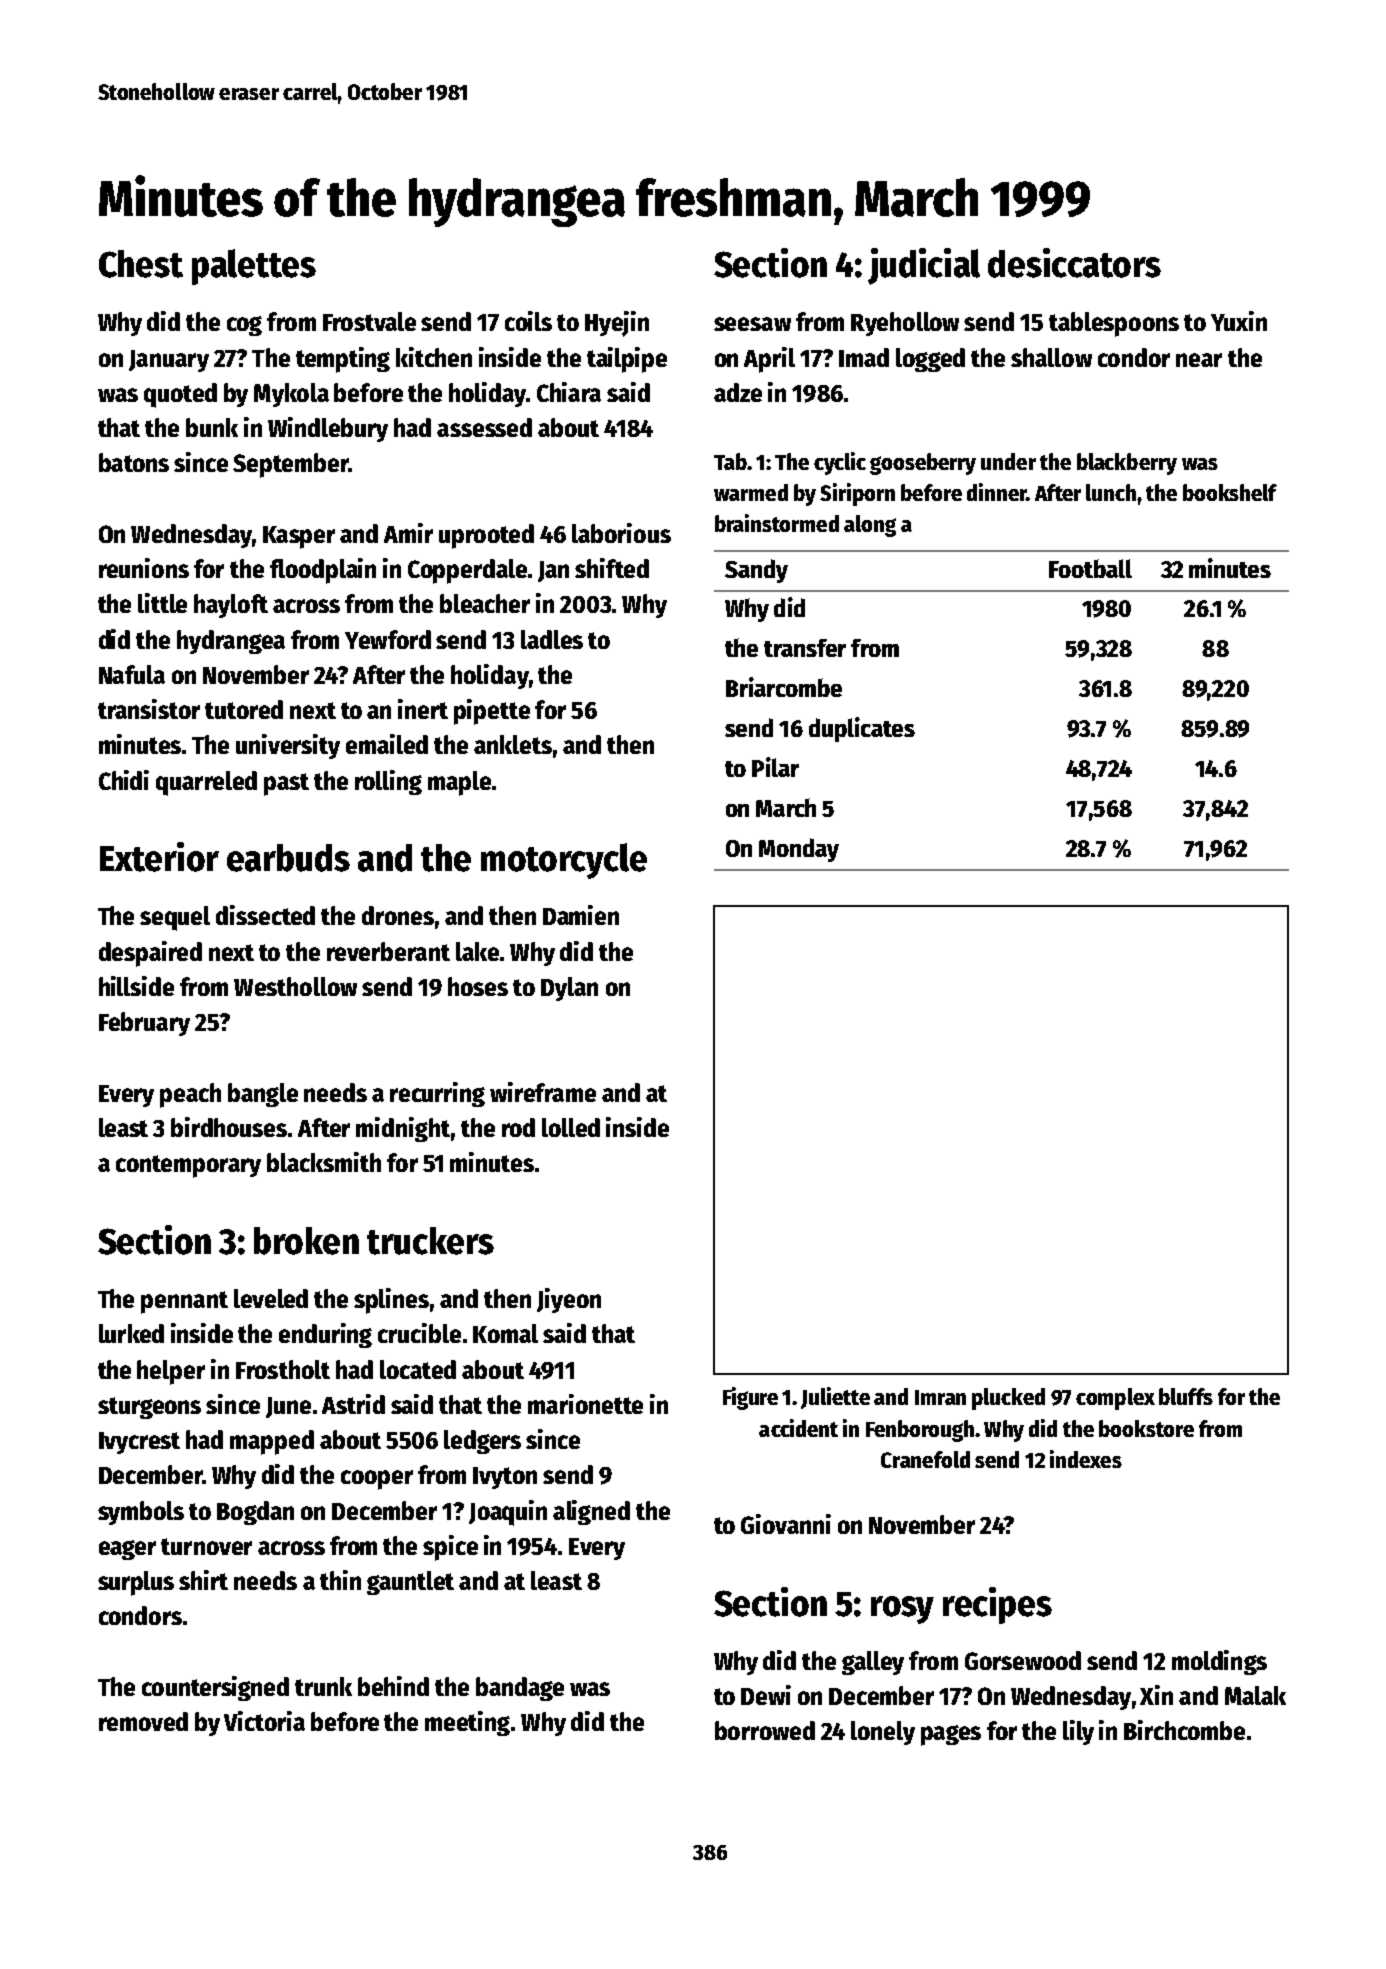 The height and width of the screenshot is (1969, 1386). What do you see at coordinates (864, 357) in the screenshot?
I see `Imad` at bounding box center [864, 357].
